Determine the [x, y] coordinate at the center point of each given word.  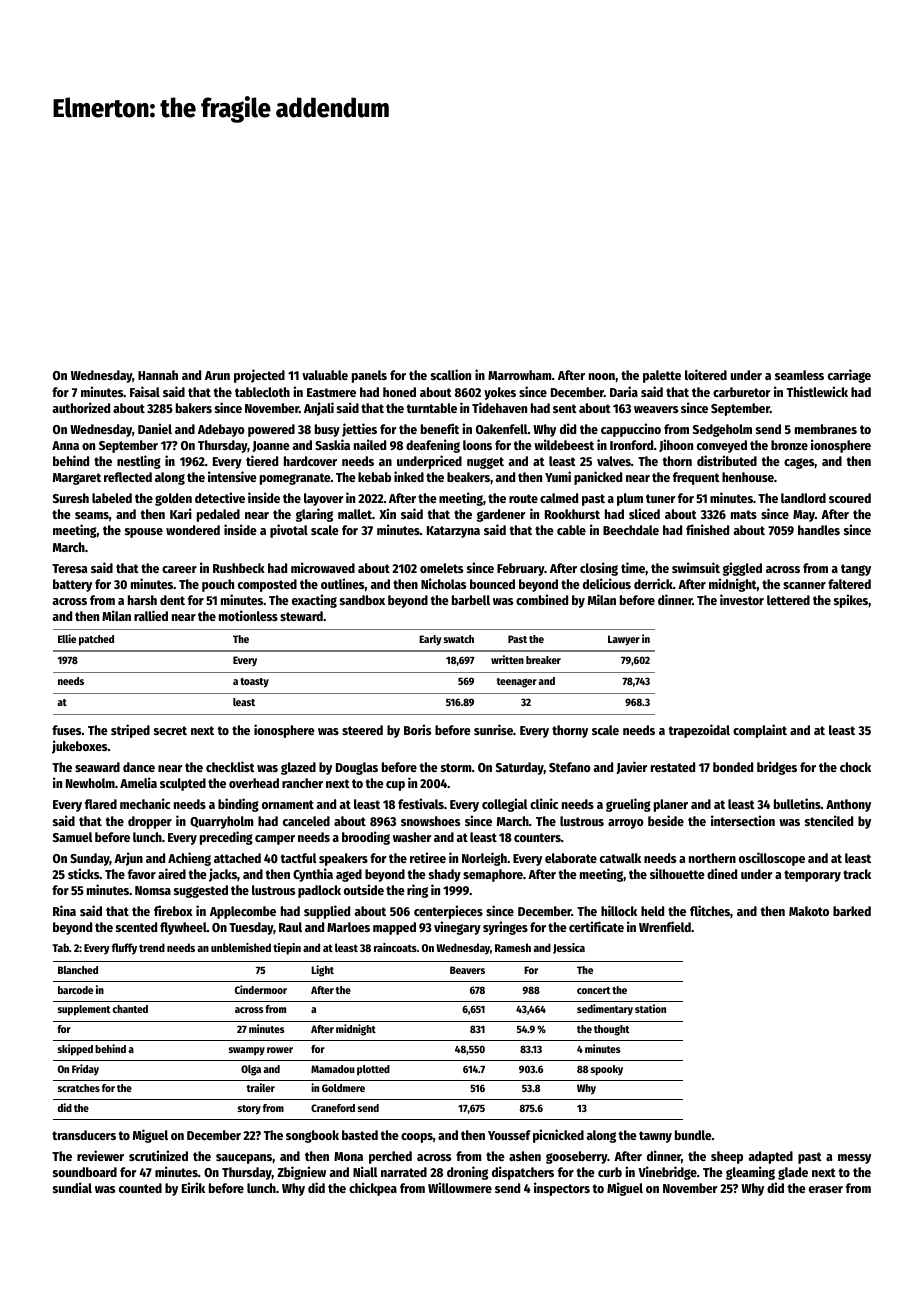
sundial [72, 1187]
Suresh [71, 498]
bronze [789, 445]
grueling [628, 805]
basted [360, 1135]
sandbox [362, 600]
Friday [85, 1069]
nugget [485, 463]
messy [854, 1159]
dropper [150, 822]
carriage [849, 376]
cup [395, 786]
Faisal [145, 391]
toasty [254, 683]
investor [742, 599]
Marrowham [520, 375]
